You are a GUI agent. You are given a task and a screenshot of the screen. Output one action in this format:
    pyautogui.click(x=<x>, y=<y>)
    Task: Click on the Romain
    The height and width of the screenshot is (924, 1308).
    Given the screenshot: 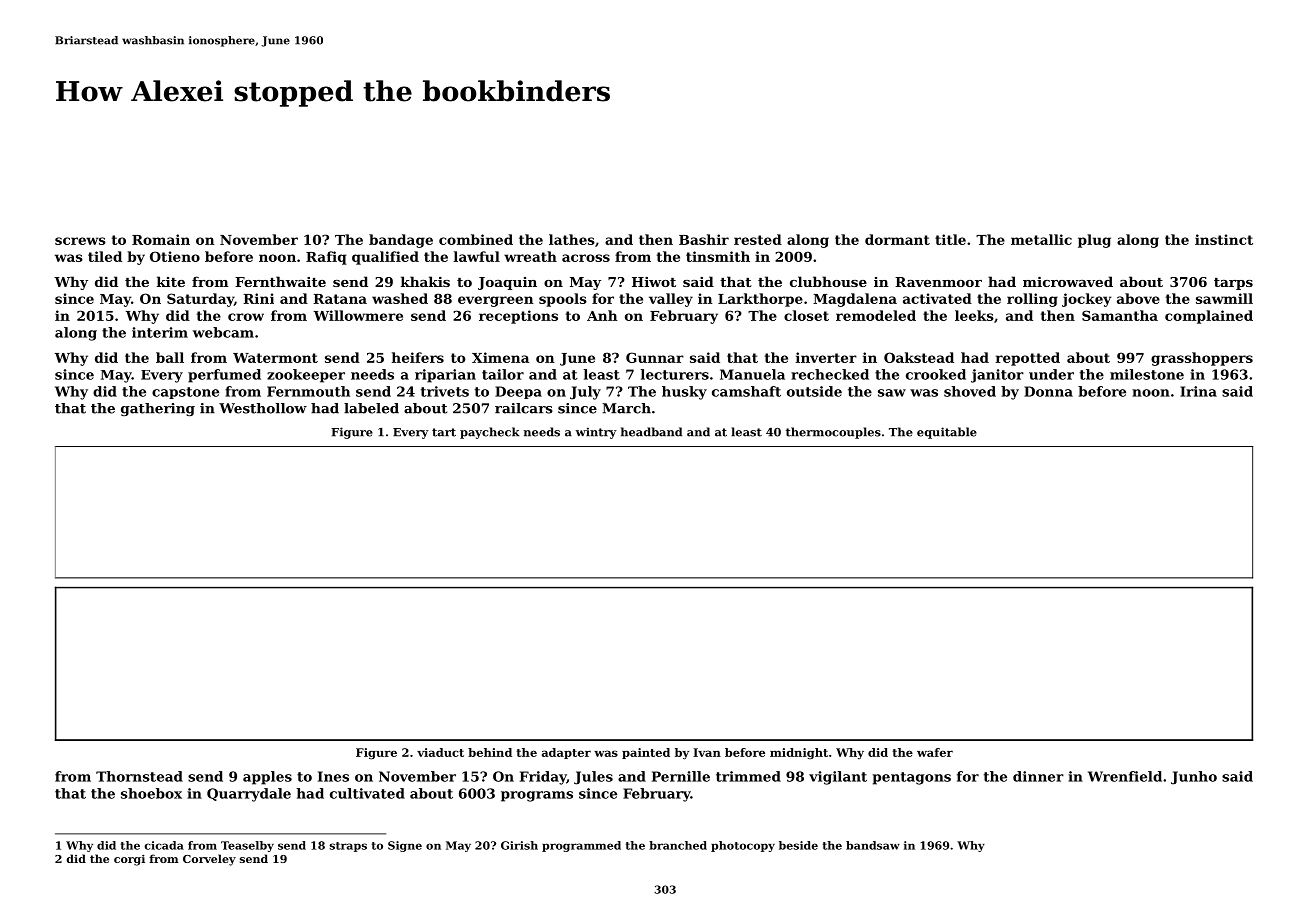 What is the action you would take?
    pyautogui.click(x=161, y=239)
